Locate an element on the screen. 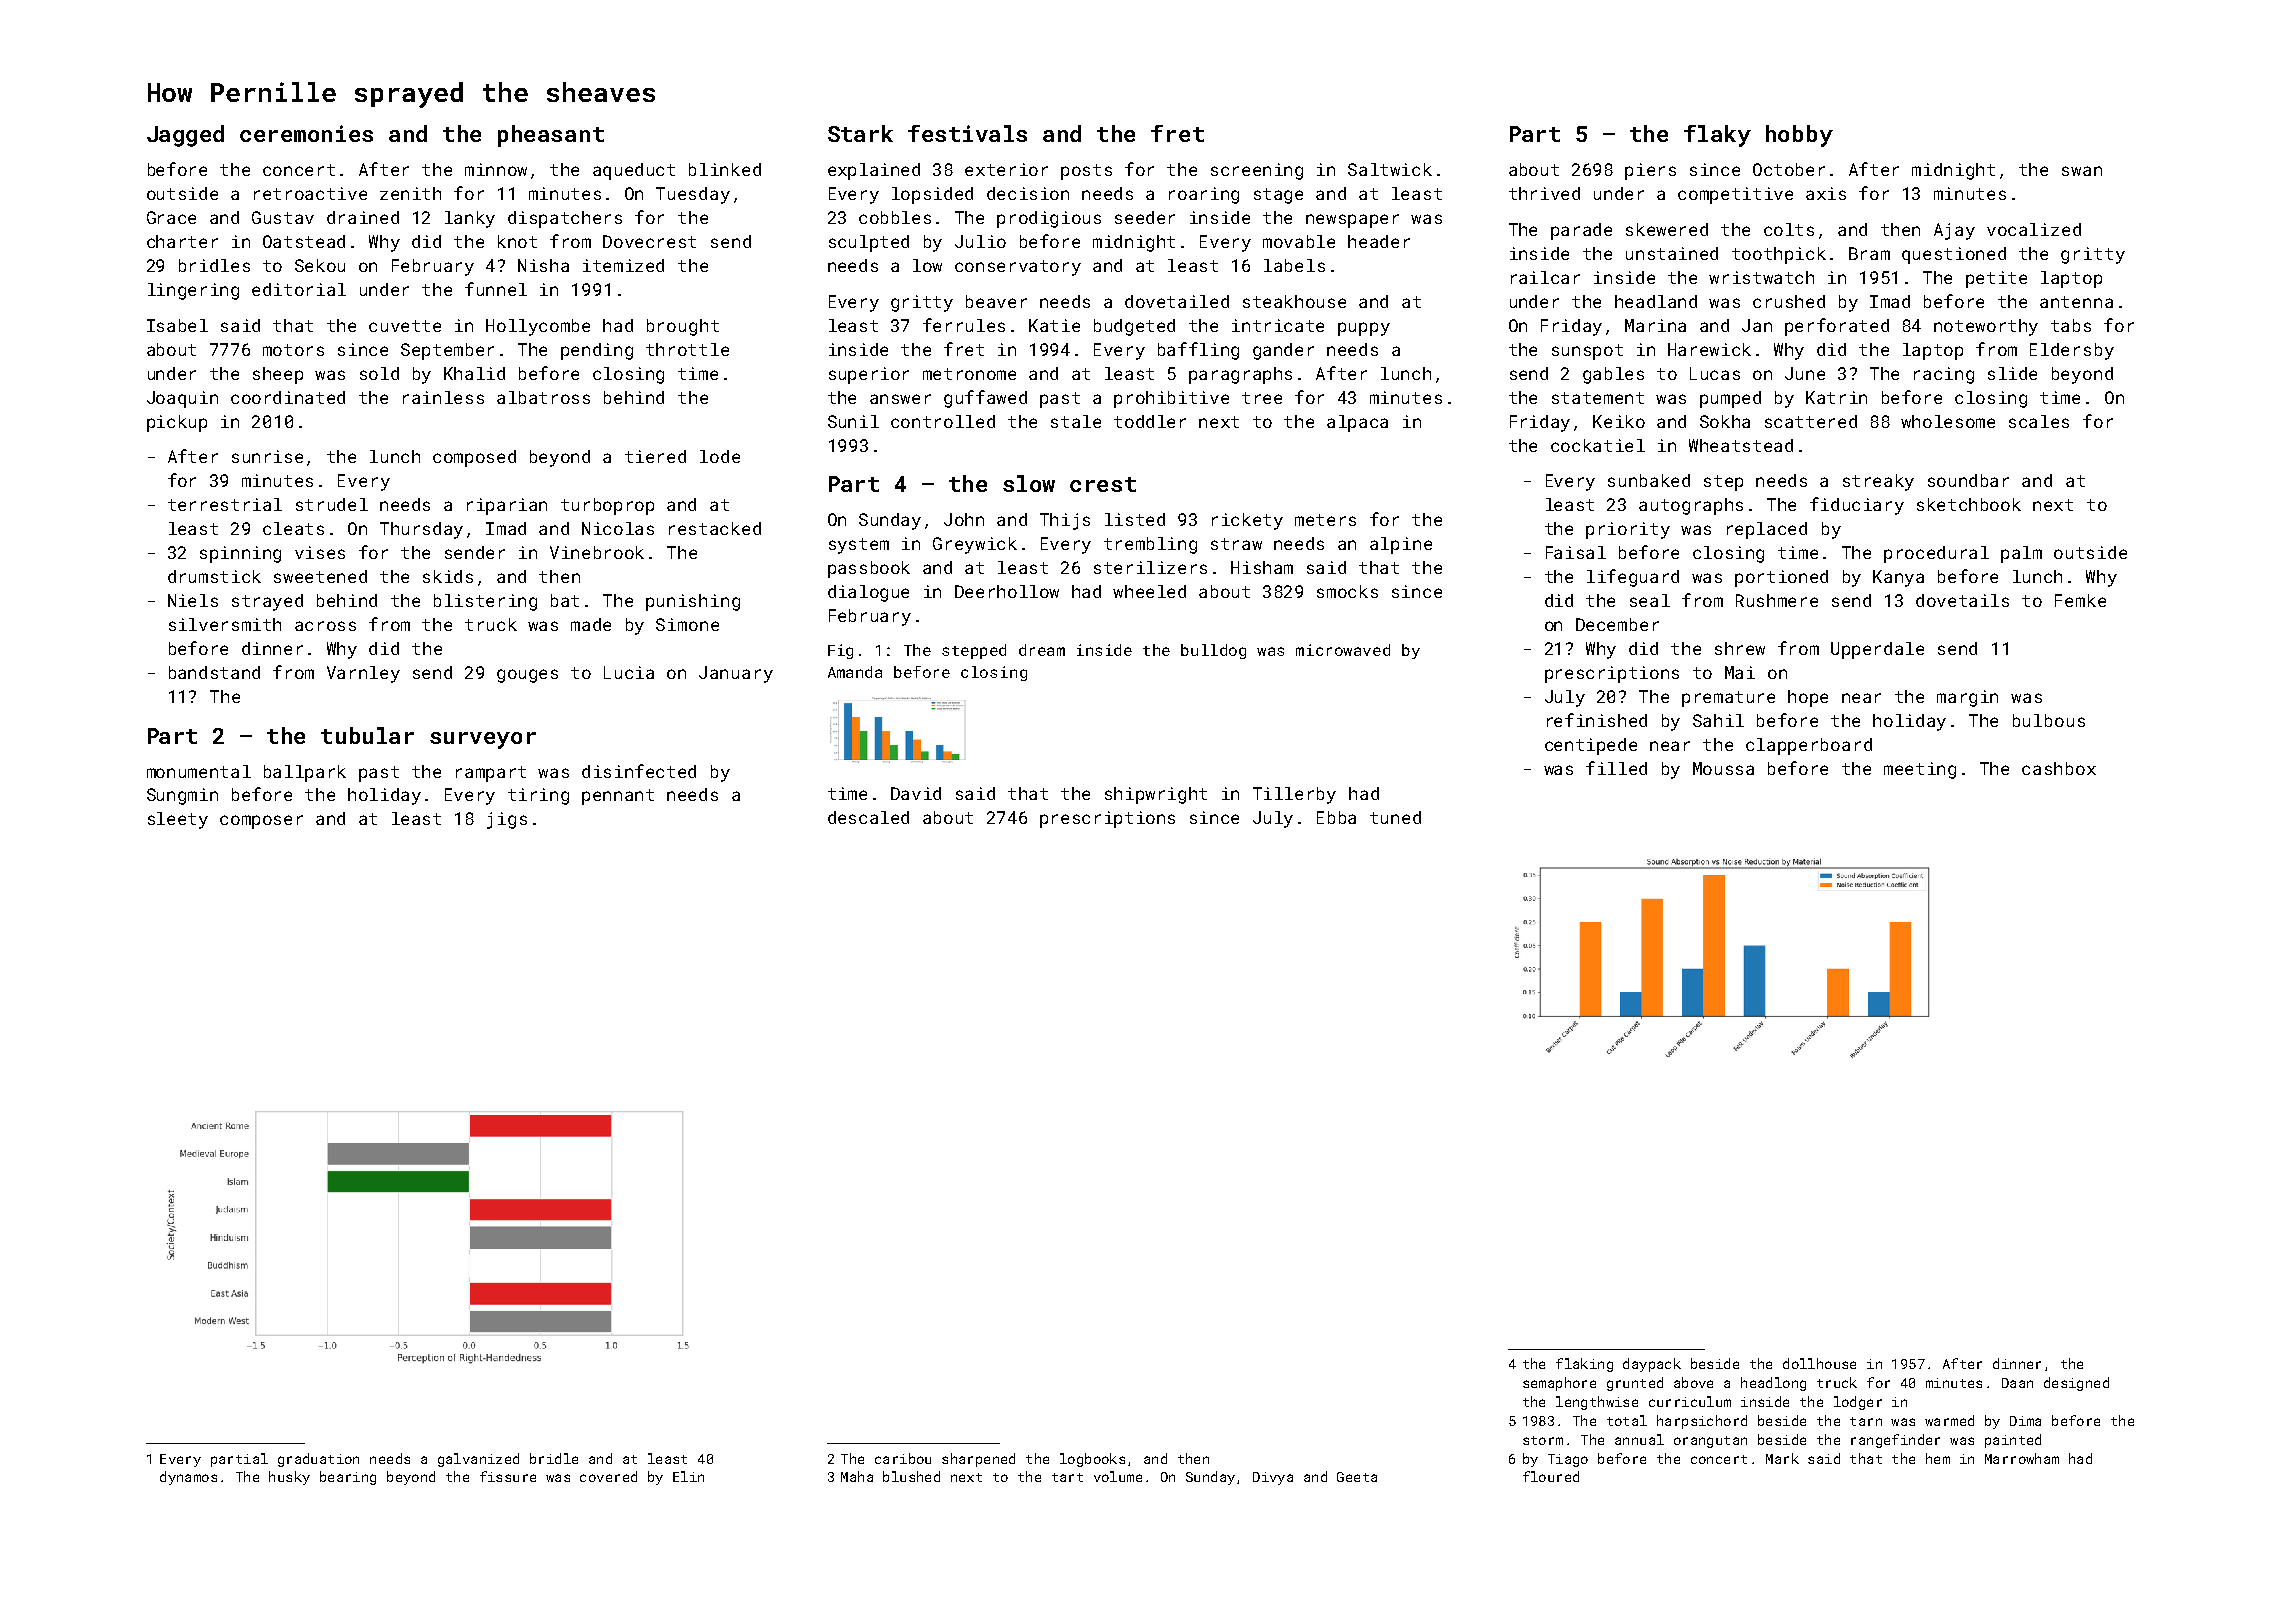  Ebba is located at coordinates (1336, 817).
